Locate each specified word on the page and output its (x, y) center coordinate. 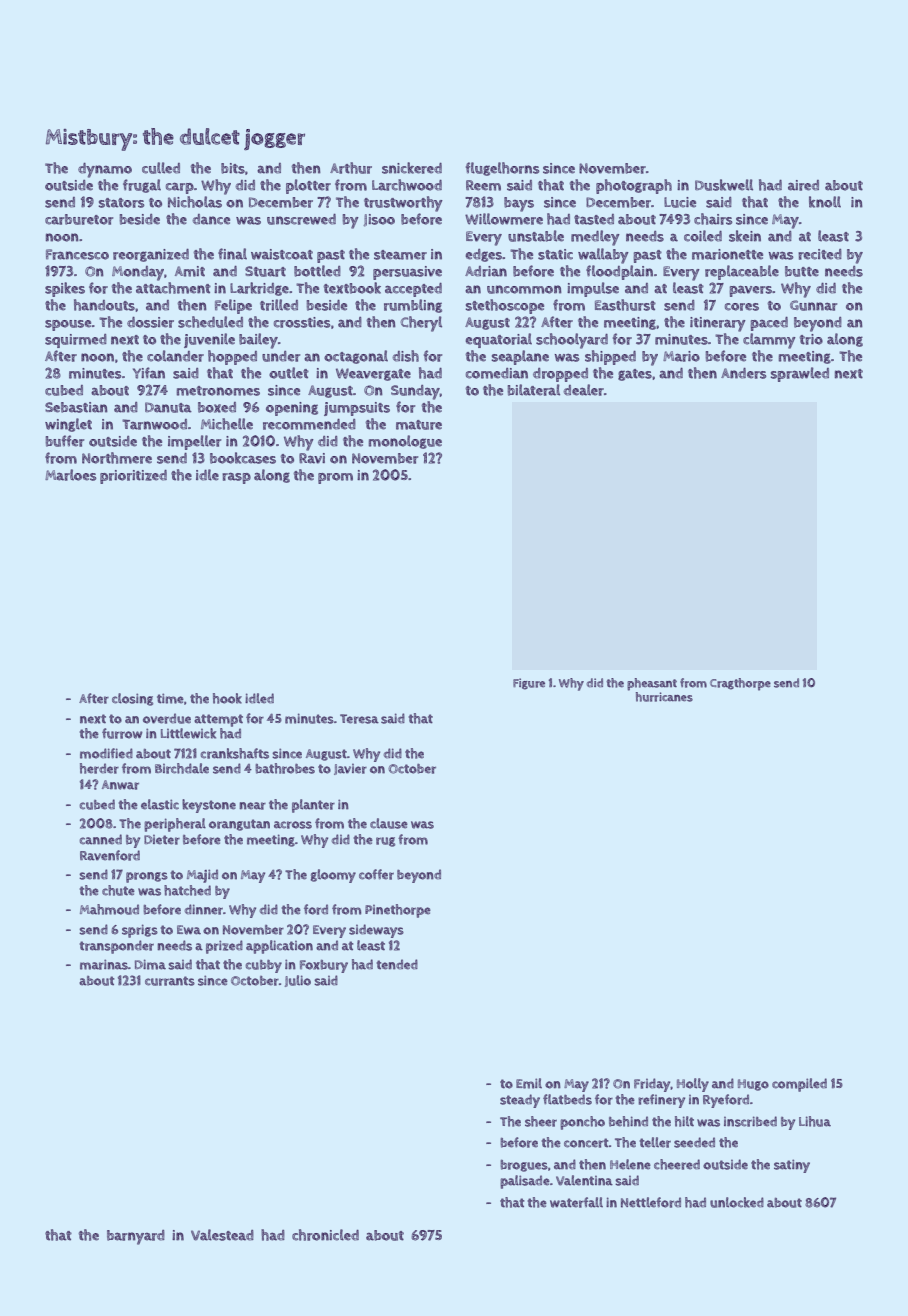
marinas (104, 964)
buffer (65, 441)
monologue (405, 442)
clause (389, 823)
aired (803, 185)
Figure (529, 684)
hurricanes (664, 697)
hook (227, 698)
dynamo (105, 170)
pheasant (652, 684)
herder (99, 768)
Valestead (222, 1235)
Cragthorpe (740, 684)
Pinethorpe (398, 911)
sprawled (800, 374)
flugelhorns (502, 169)
